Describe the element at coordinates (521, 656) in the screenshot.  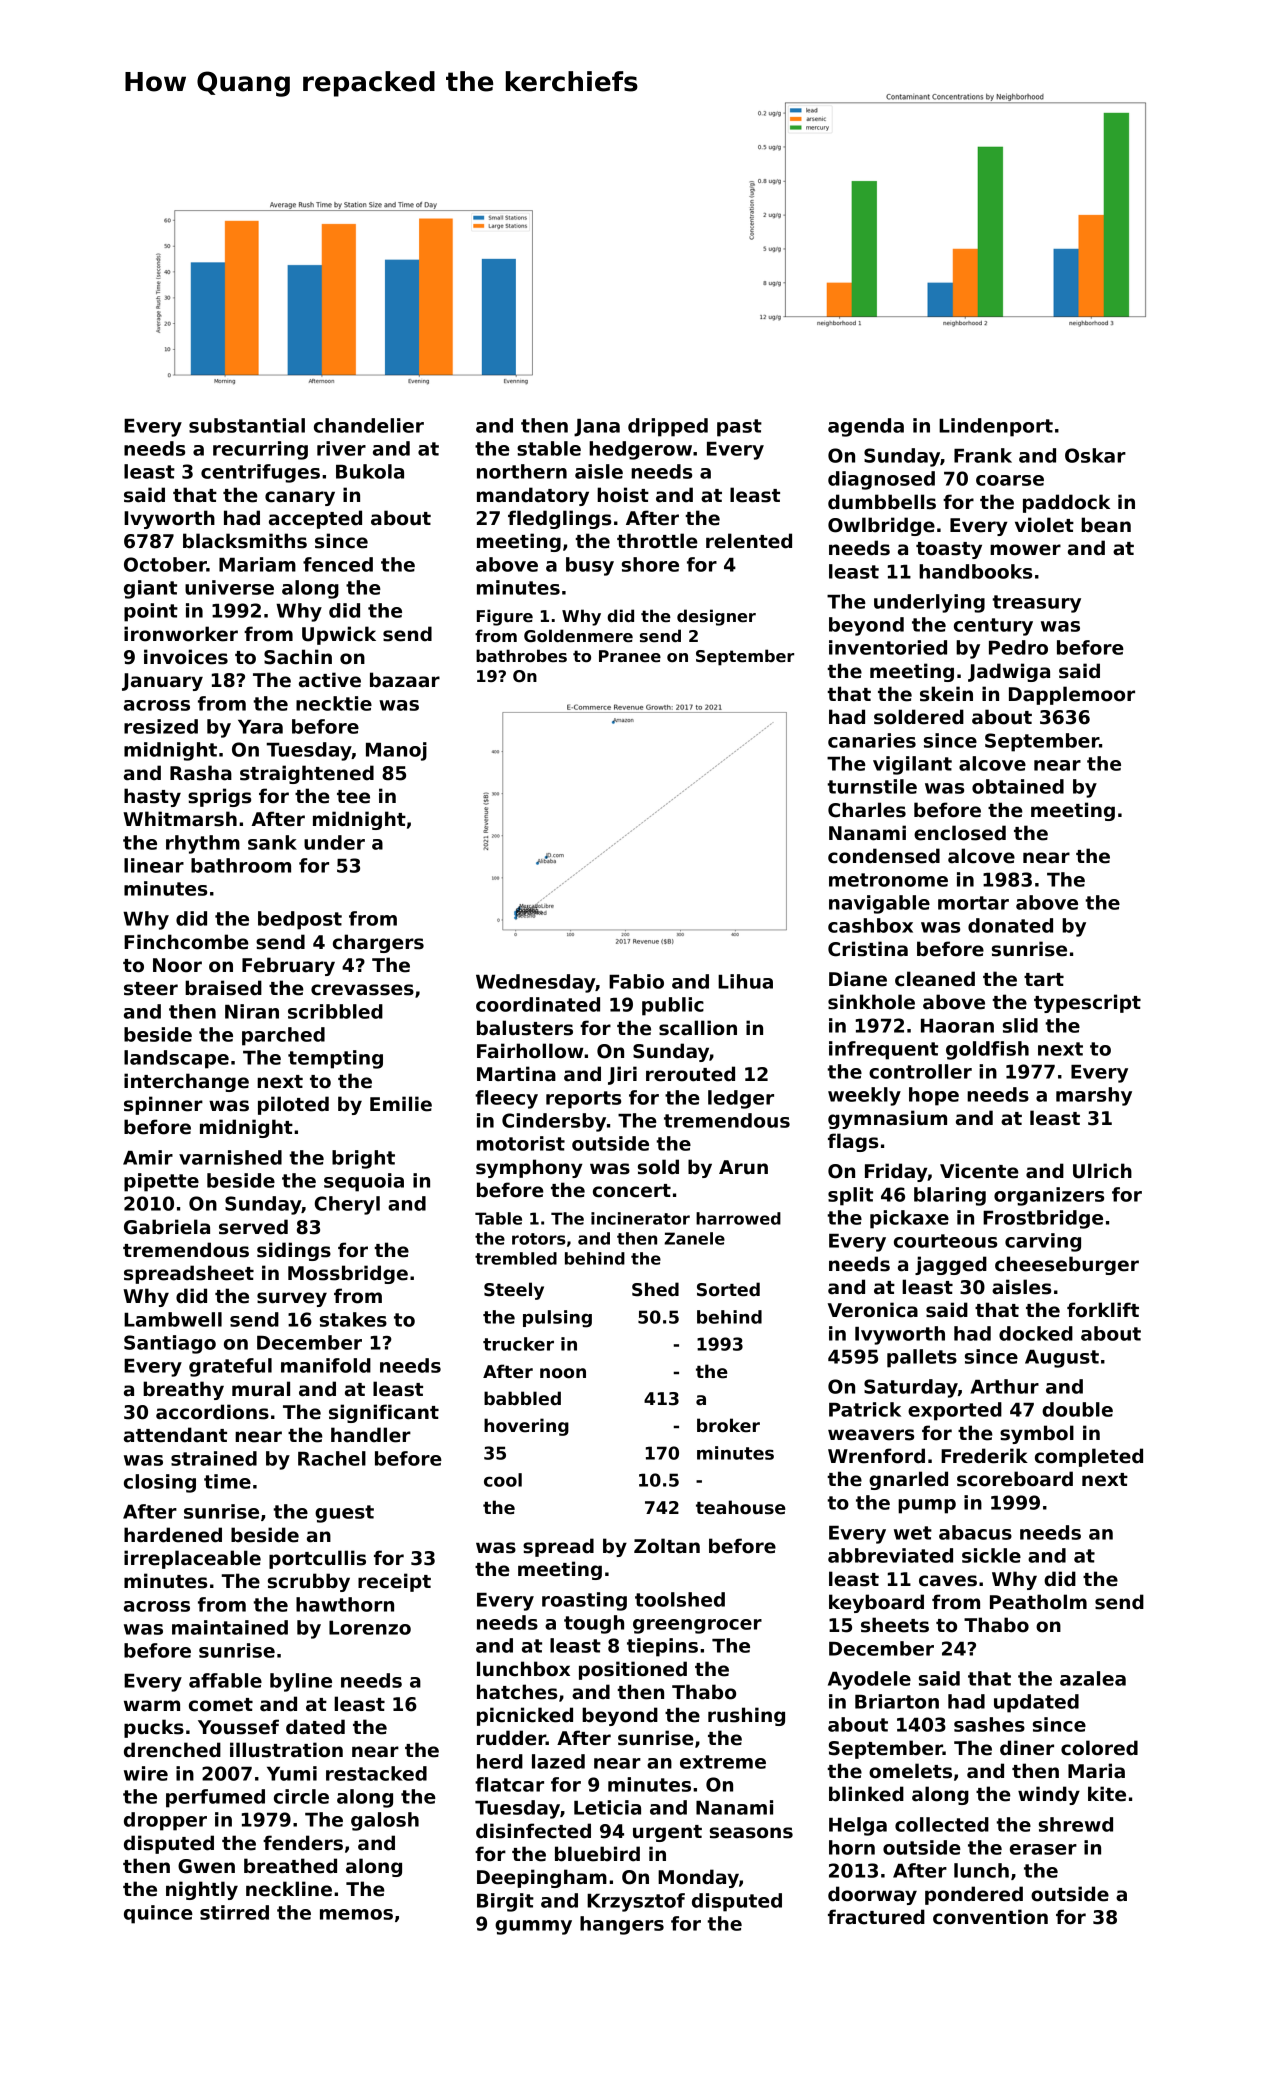
I see `bathrobes` at that location.
